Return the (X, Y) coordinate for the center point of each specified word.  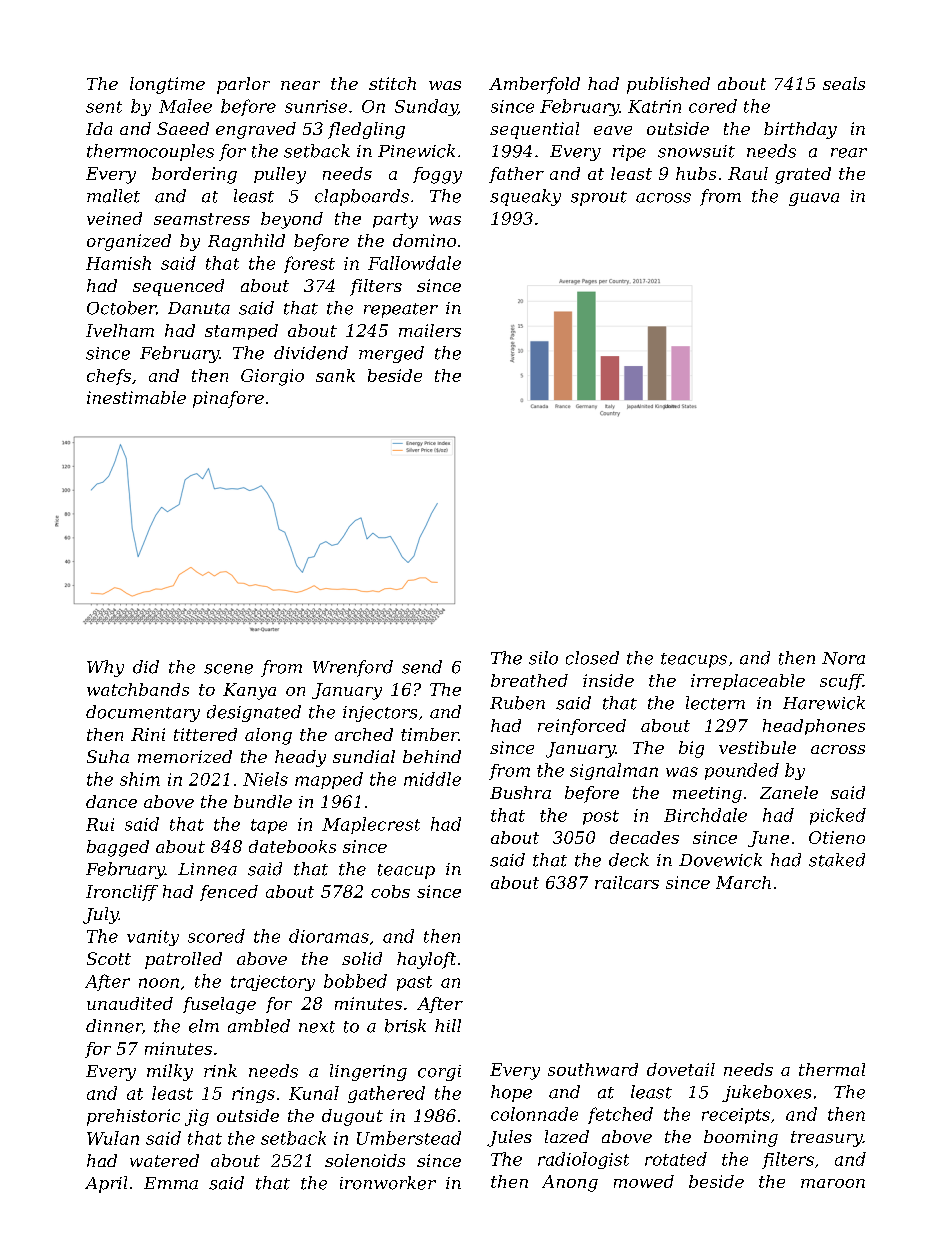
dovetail (681, 1069)
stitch (392, 83)
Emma (171, 1183)
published (668, 85)
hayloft (426, 960)
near (300, 85)
